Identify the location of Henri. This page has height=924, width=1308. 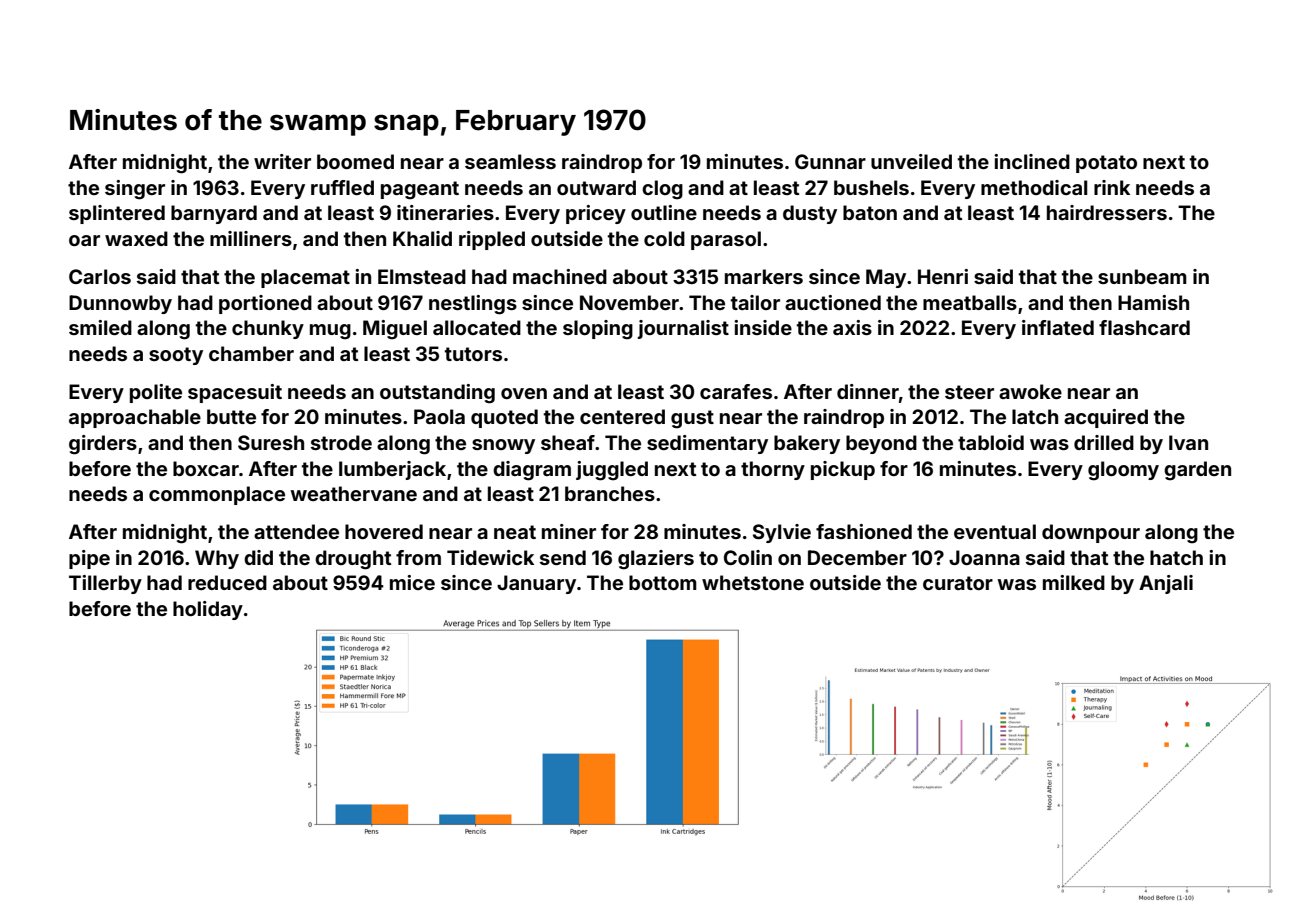
(943, 276).
